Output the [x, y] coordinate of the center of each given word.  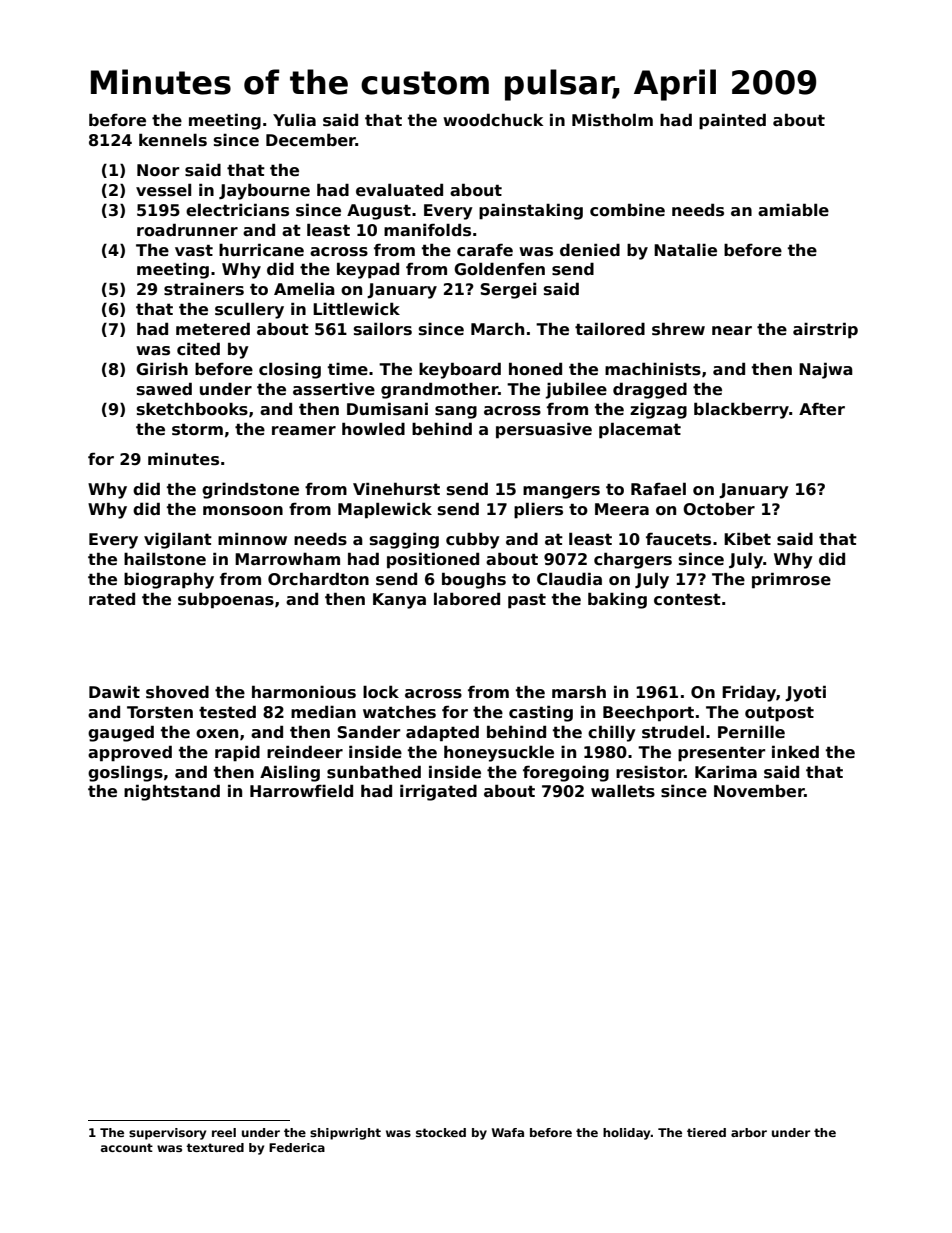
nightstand [172, 792]
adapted [442, 733]
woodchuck [493, 120]
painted [732, 121]
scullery [249, 311]
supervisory [167, 1134]
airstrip [825, 330]
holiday [626, 1134]
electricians [237, 210]
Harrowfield [301, 791]
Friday [749, 694]
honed [535, 369]
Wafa [508, 1132]
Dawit [114, 691]
